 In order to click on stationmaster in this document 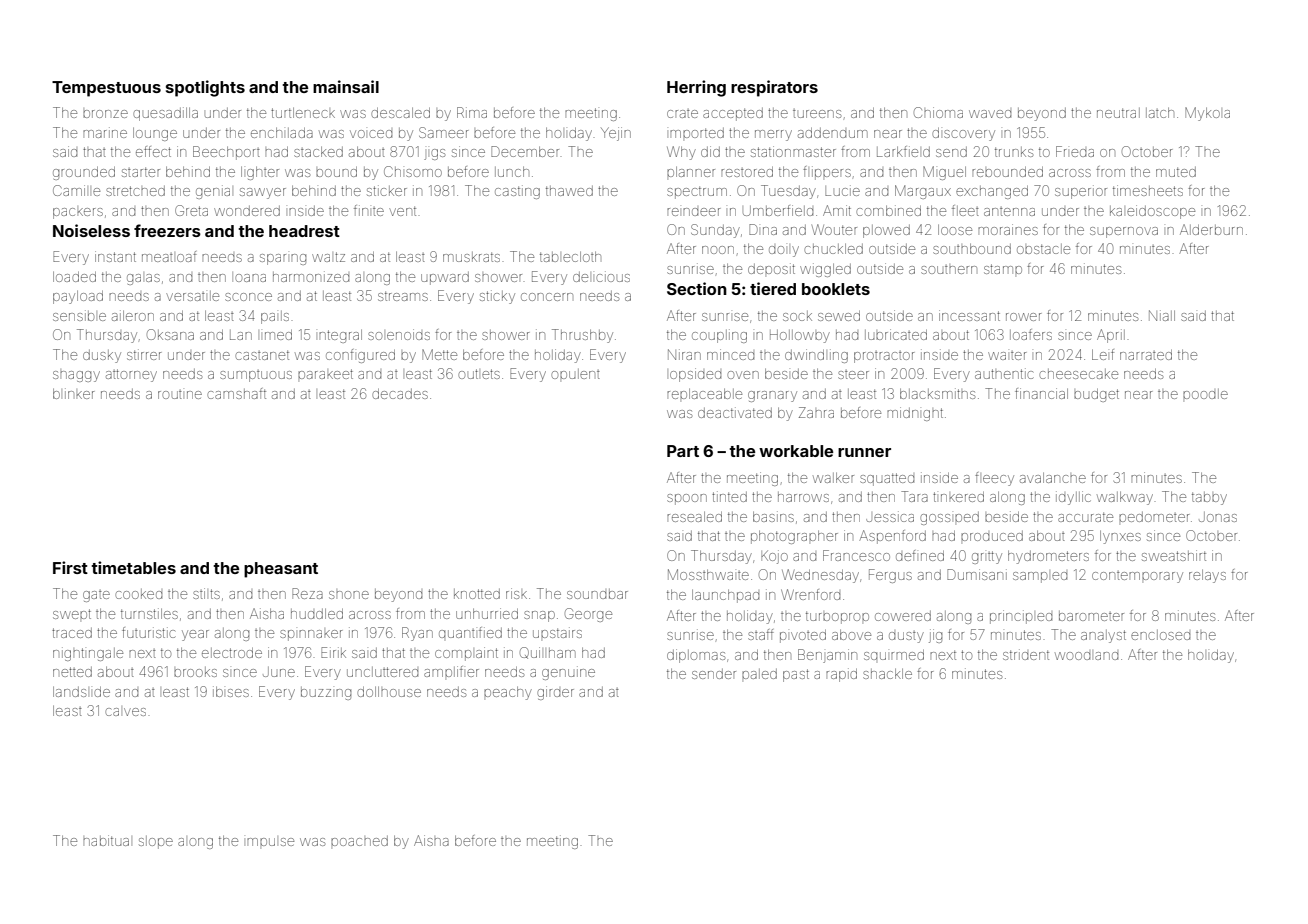, I will do `click(793, 151)`.
